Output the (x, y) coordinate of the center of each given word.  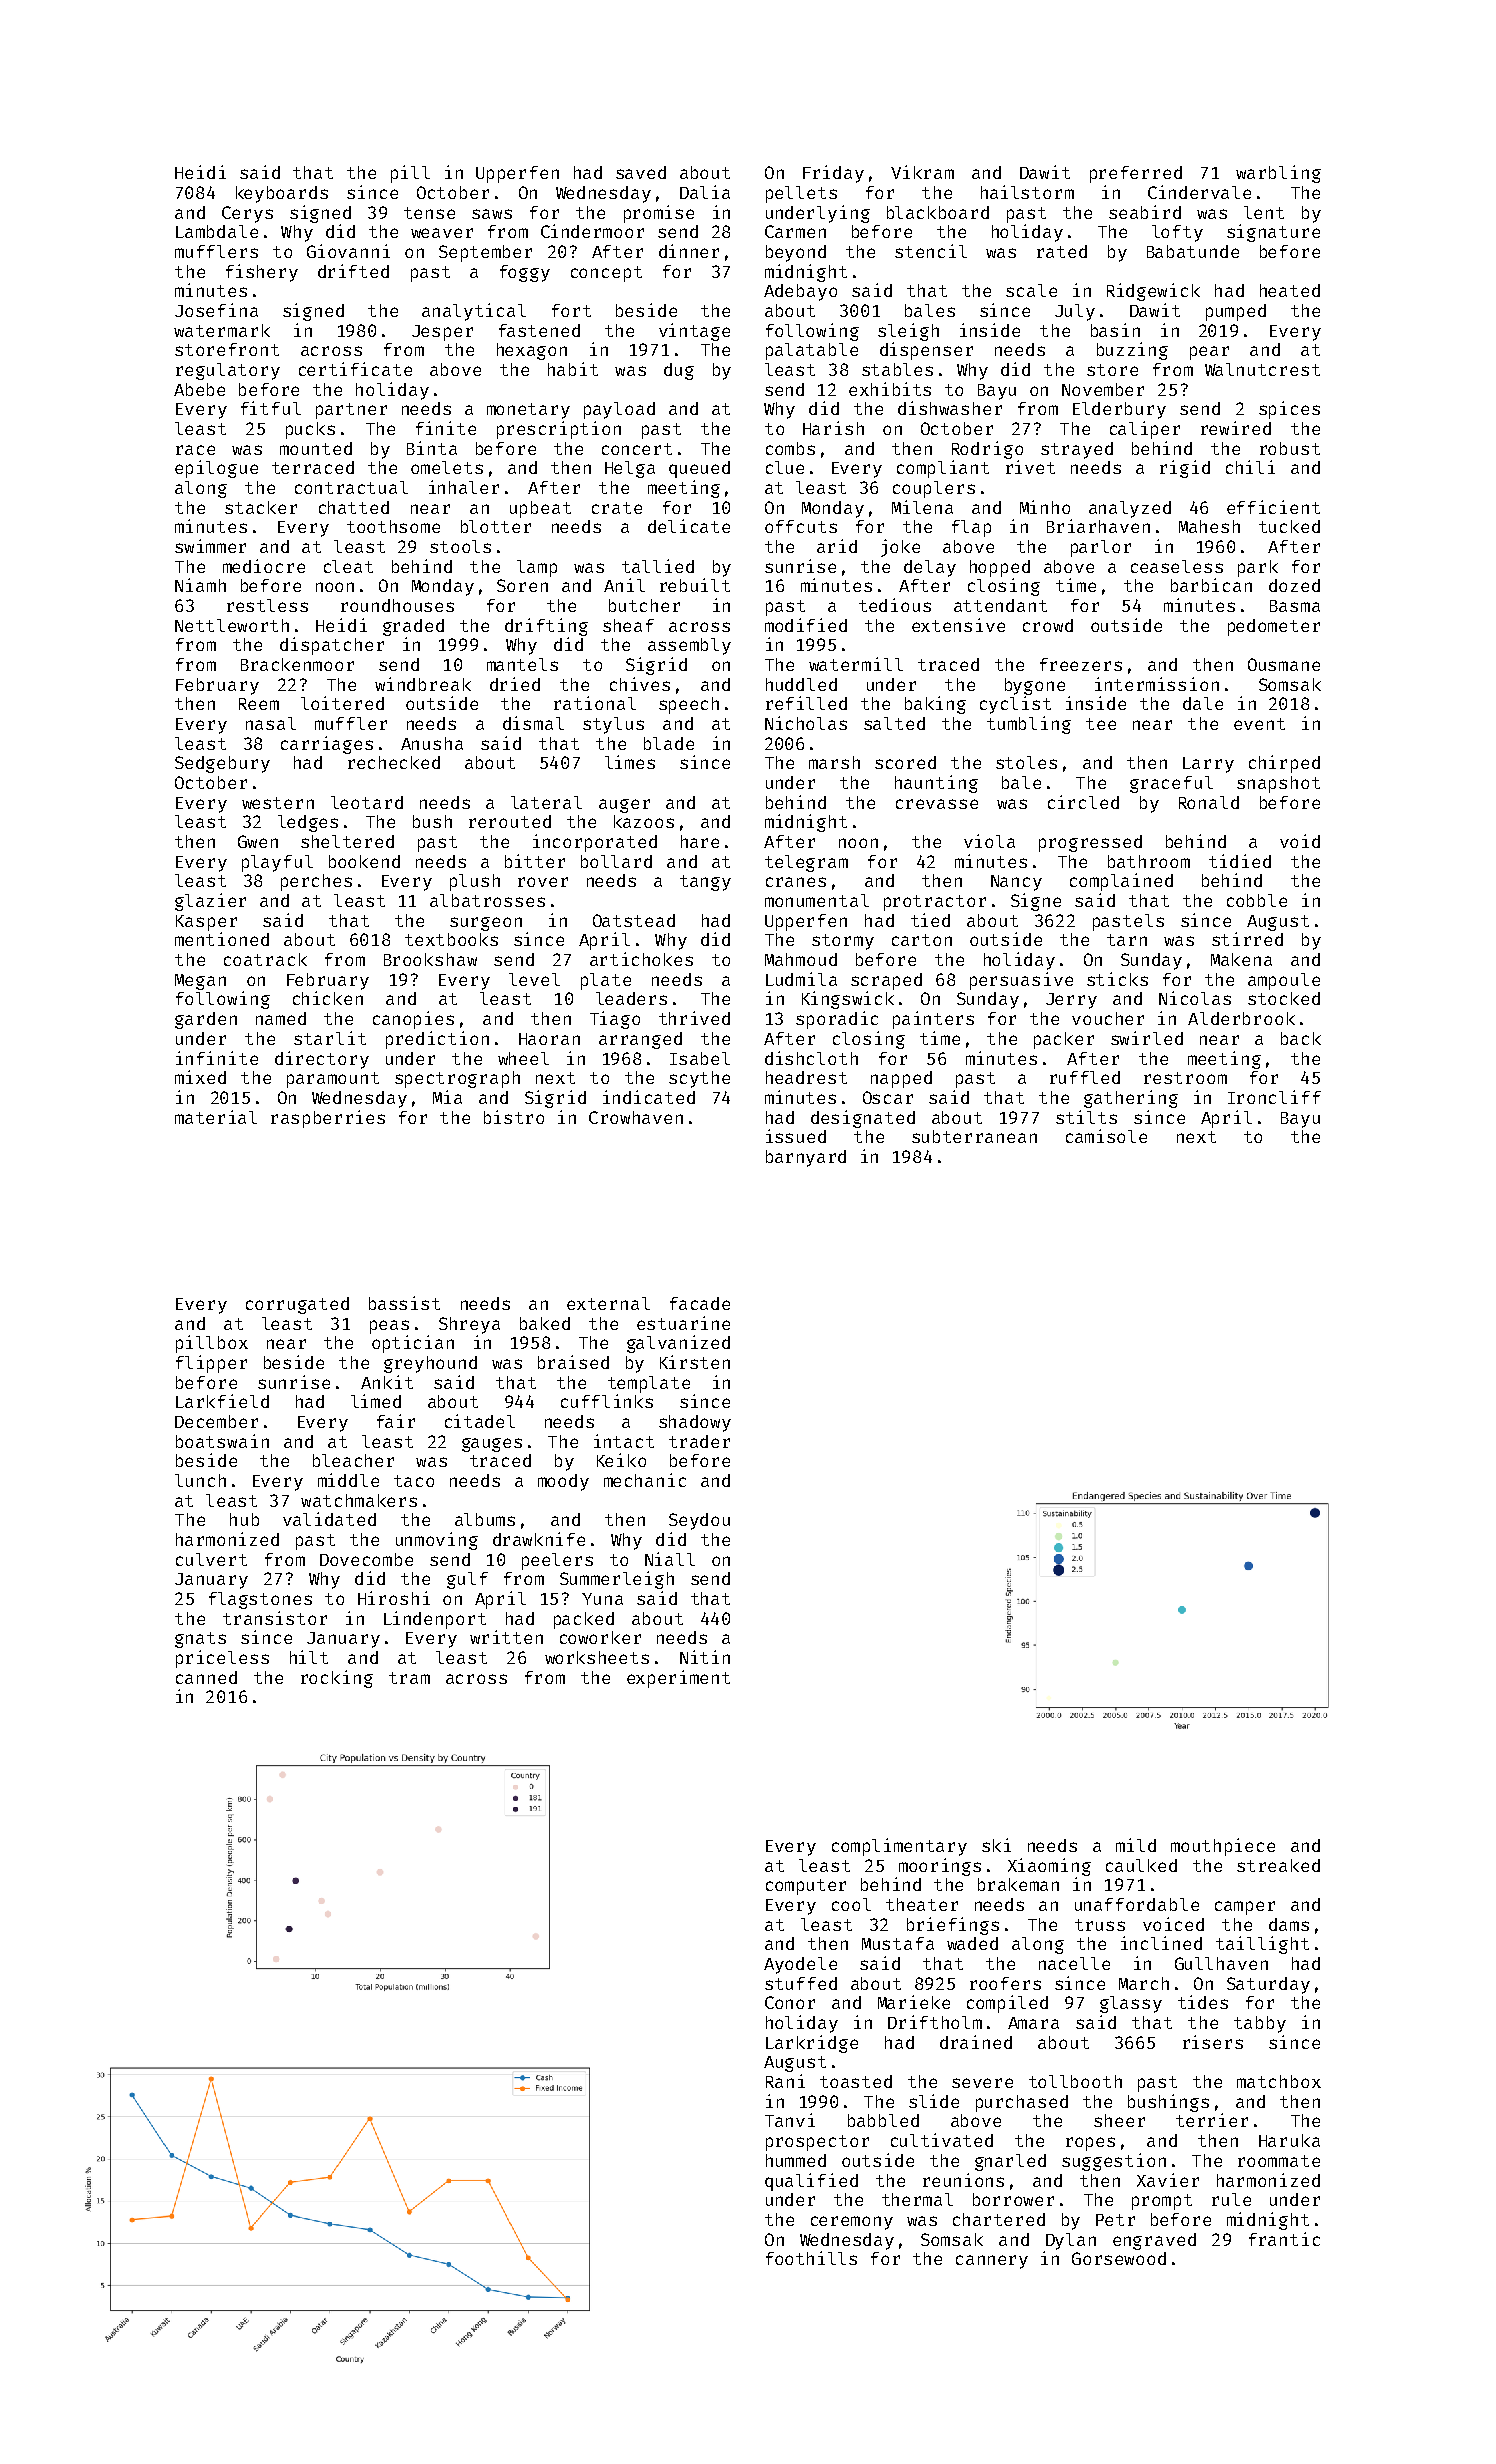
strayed (1077, 450)
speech (689, 705)
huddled (801, 684)
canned (206, 1677)
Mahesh (1209, 526)
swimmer (210, 546)
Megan (200, 982)
